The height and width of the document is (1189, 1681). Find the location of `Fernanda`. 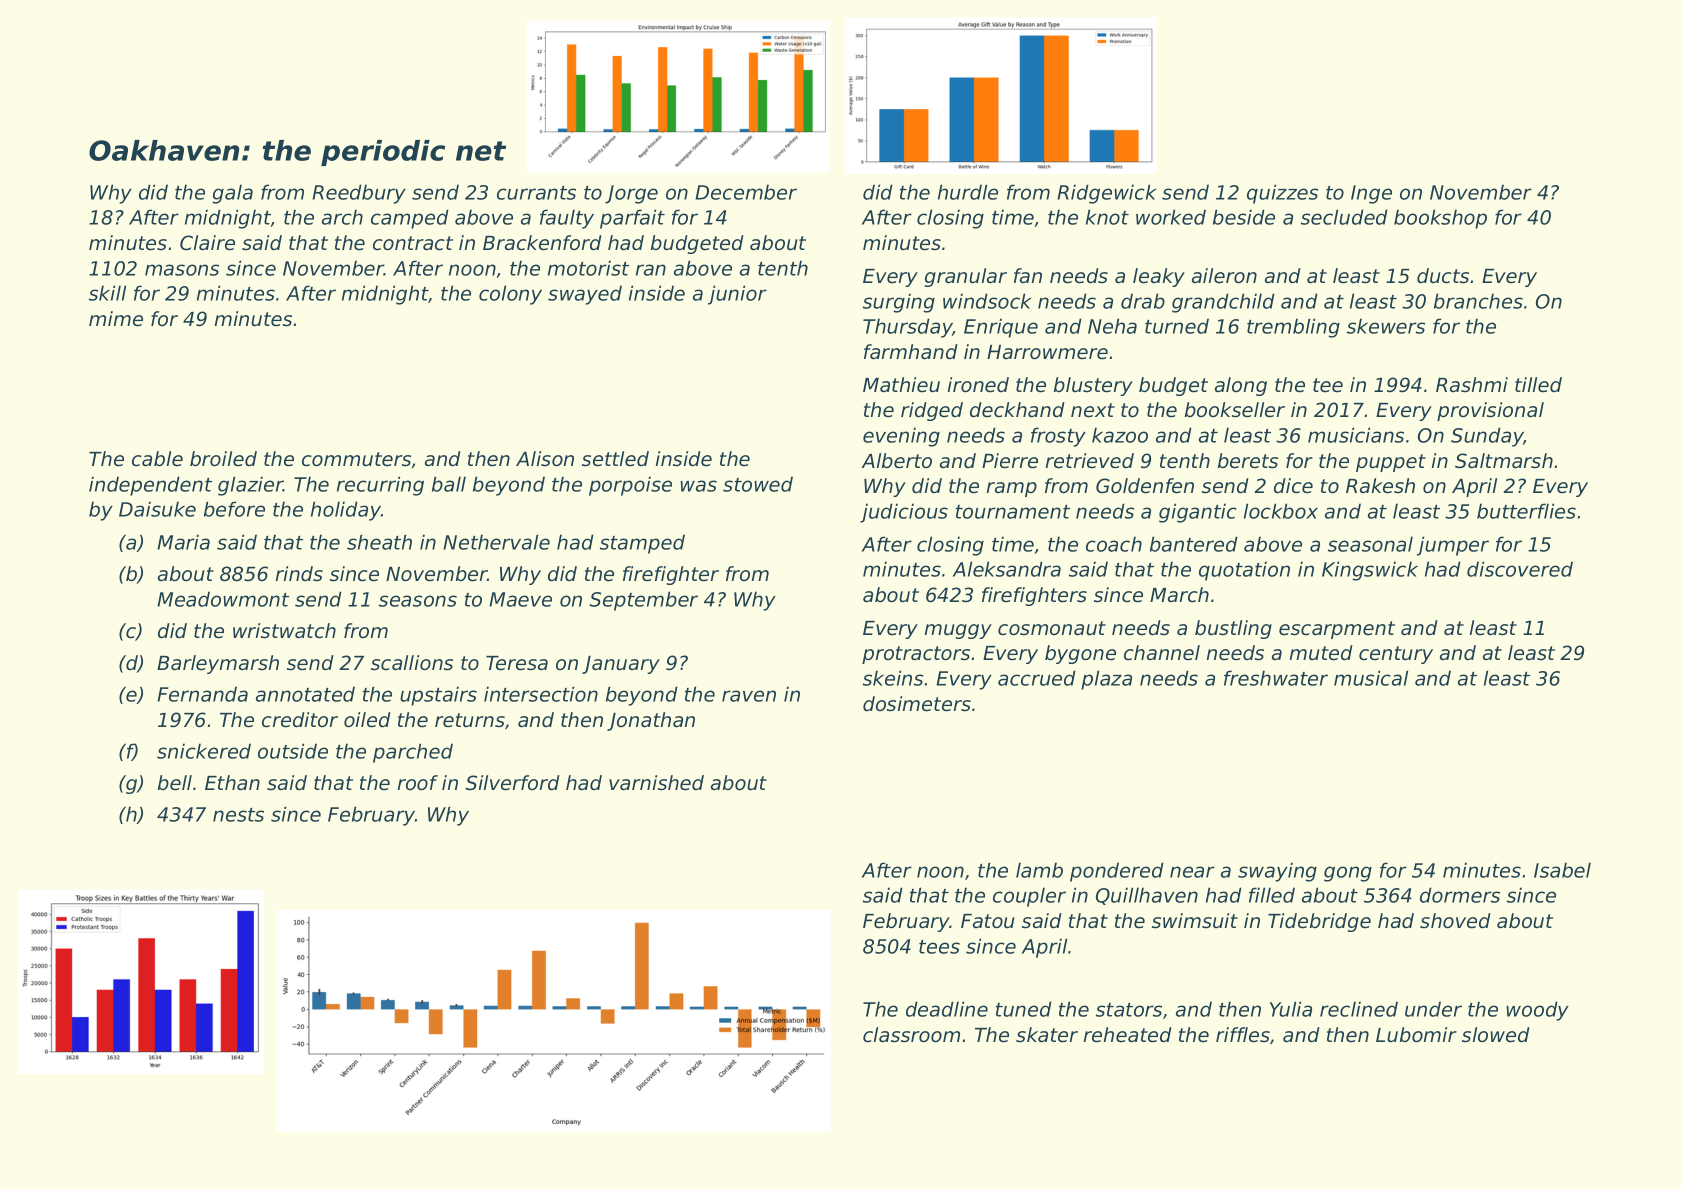

Fernanda is located at coordinates (202, 694).
